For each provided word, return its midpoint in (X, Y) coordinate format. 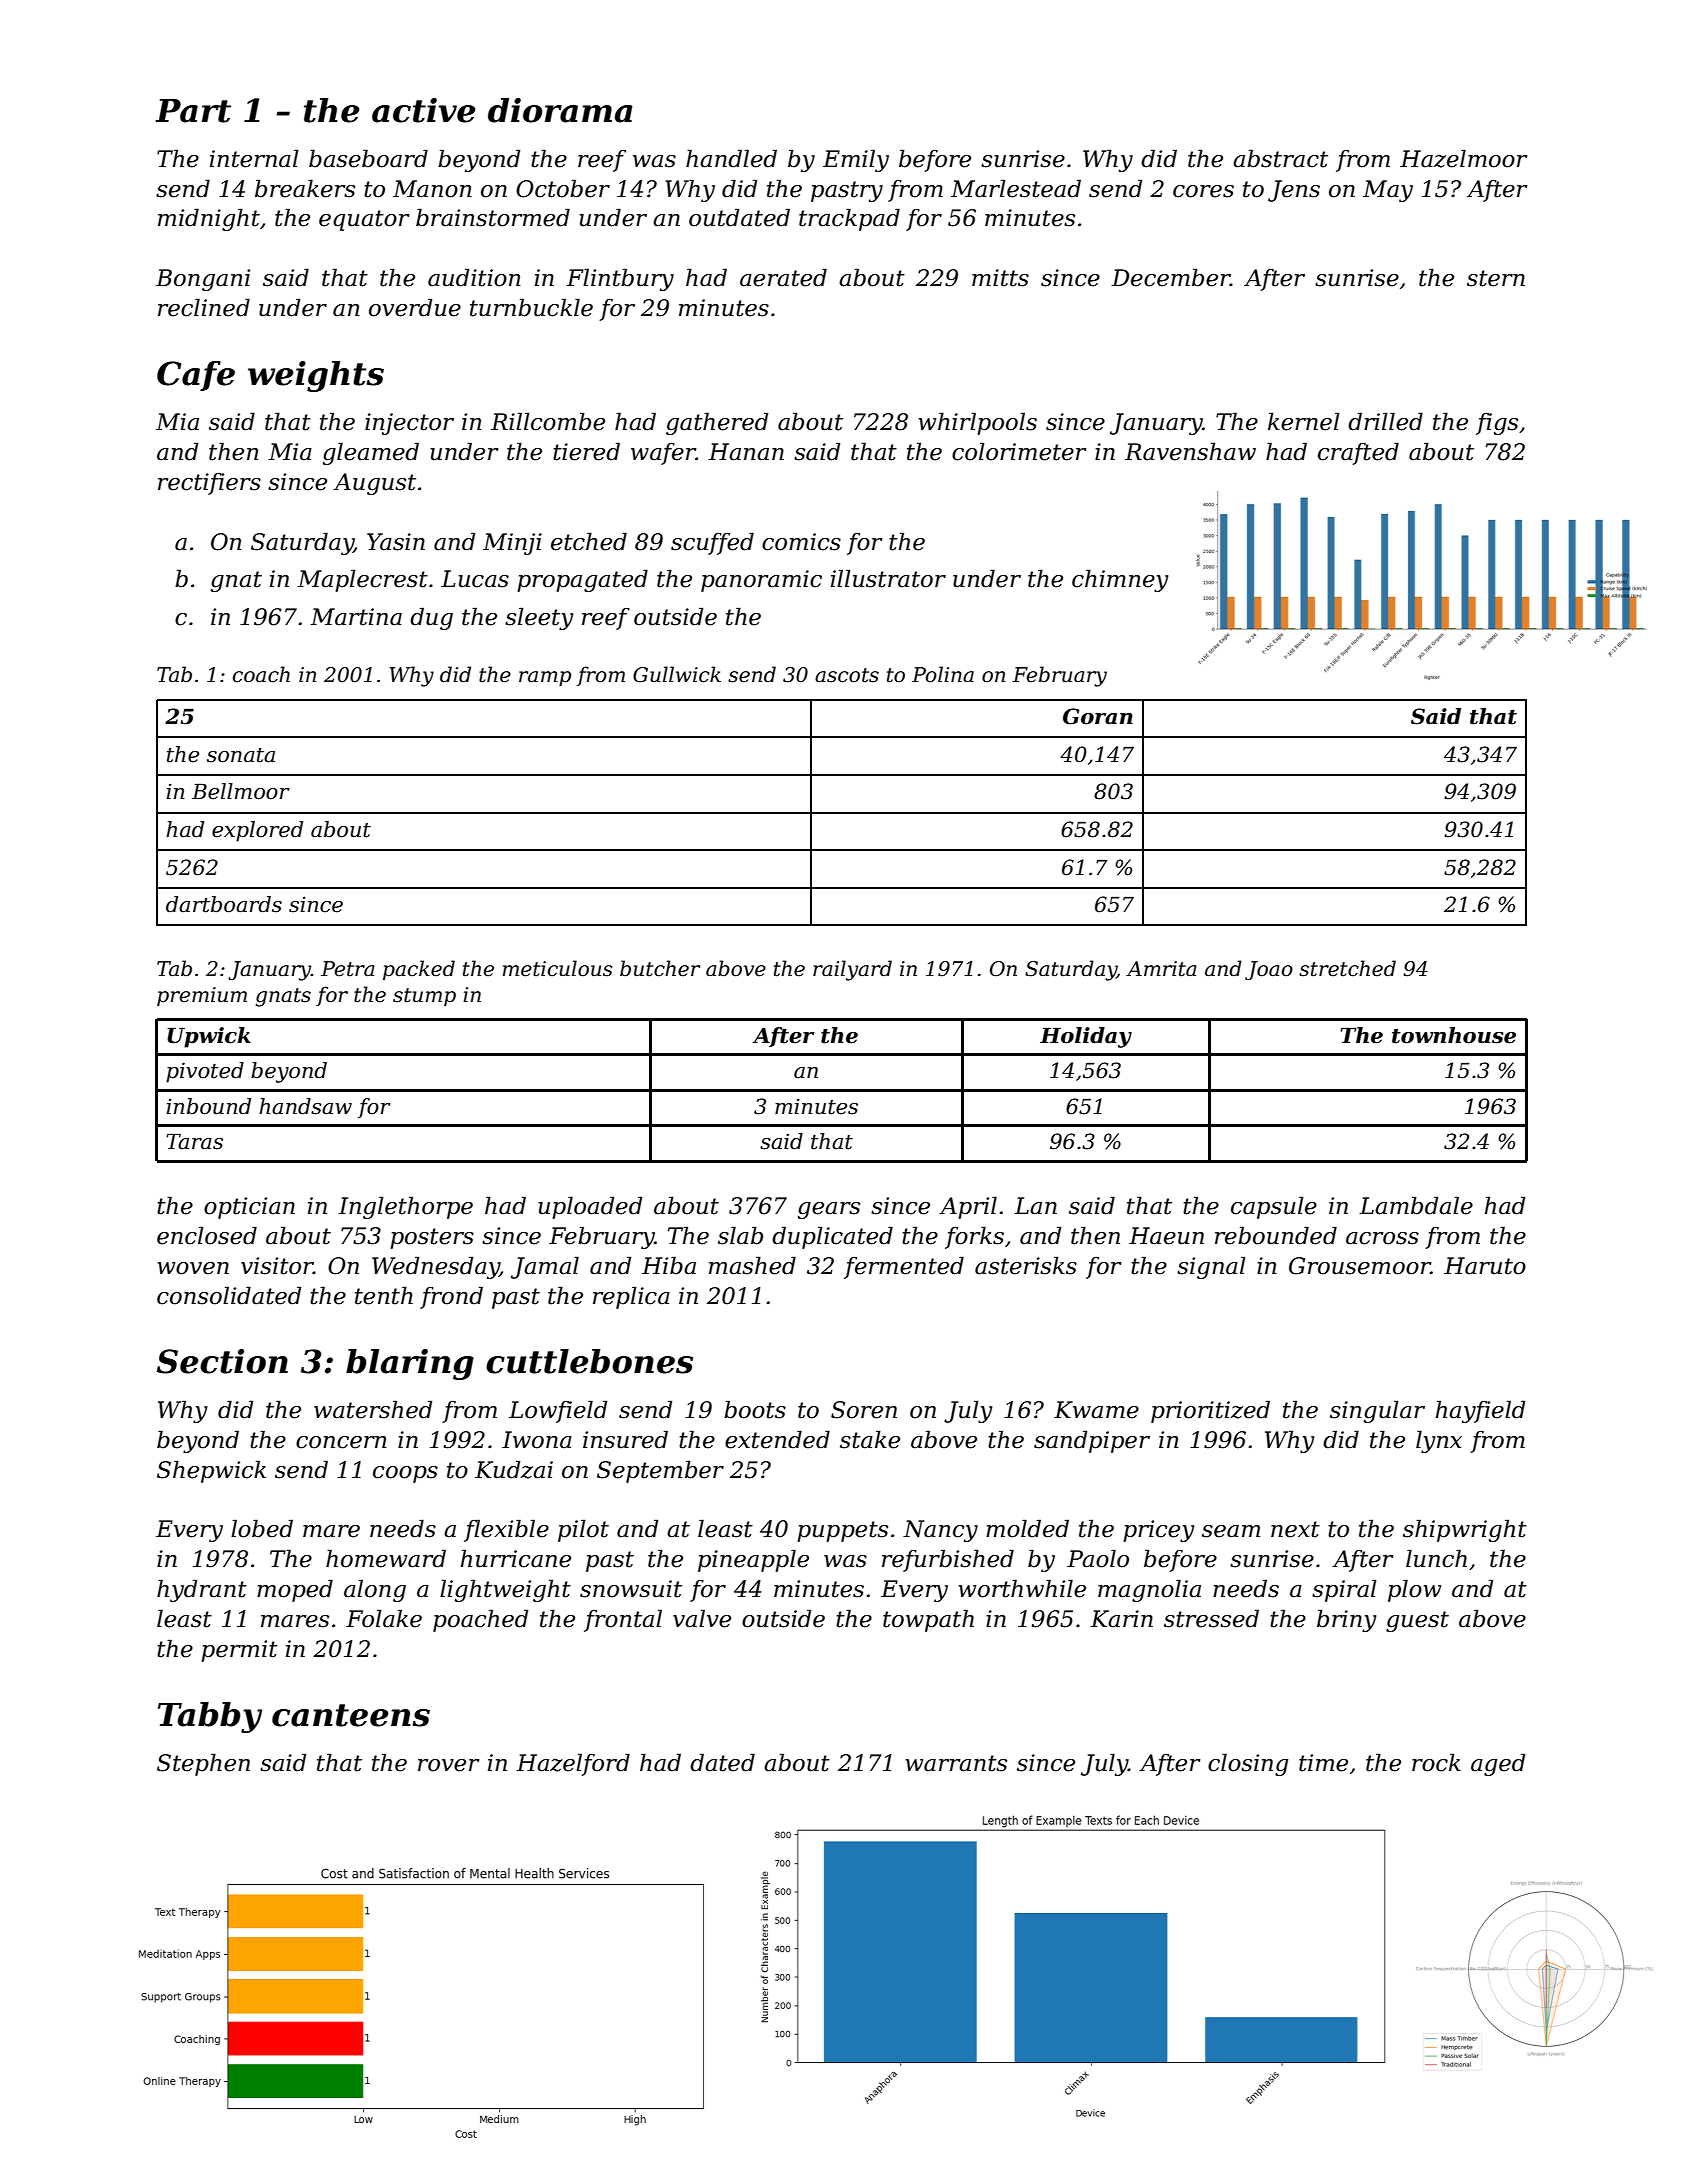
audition (474, 277)
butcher (660, 968)
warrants (956, 1763)
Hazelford (573, 1764)
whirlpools (978, 423)
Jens (1294, 191)
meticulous (558, 968)
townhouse (1454, 1035)
